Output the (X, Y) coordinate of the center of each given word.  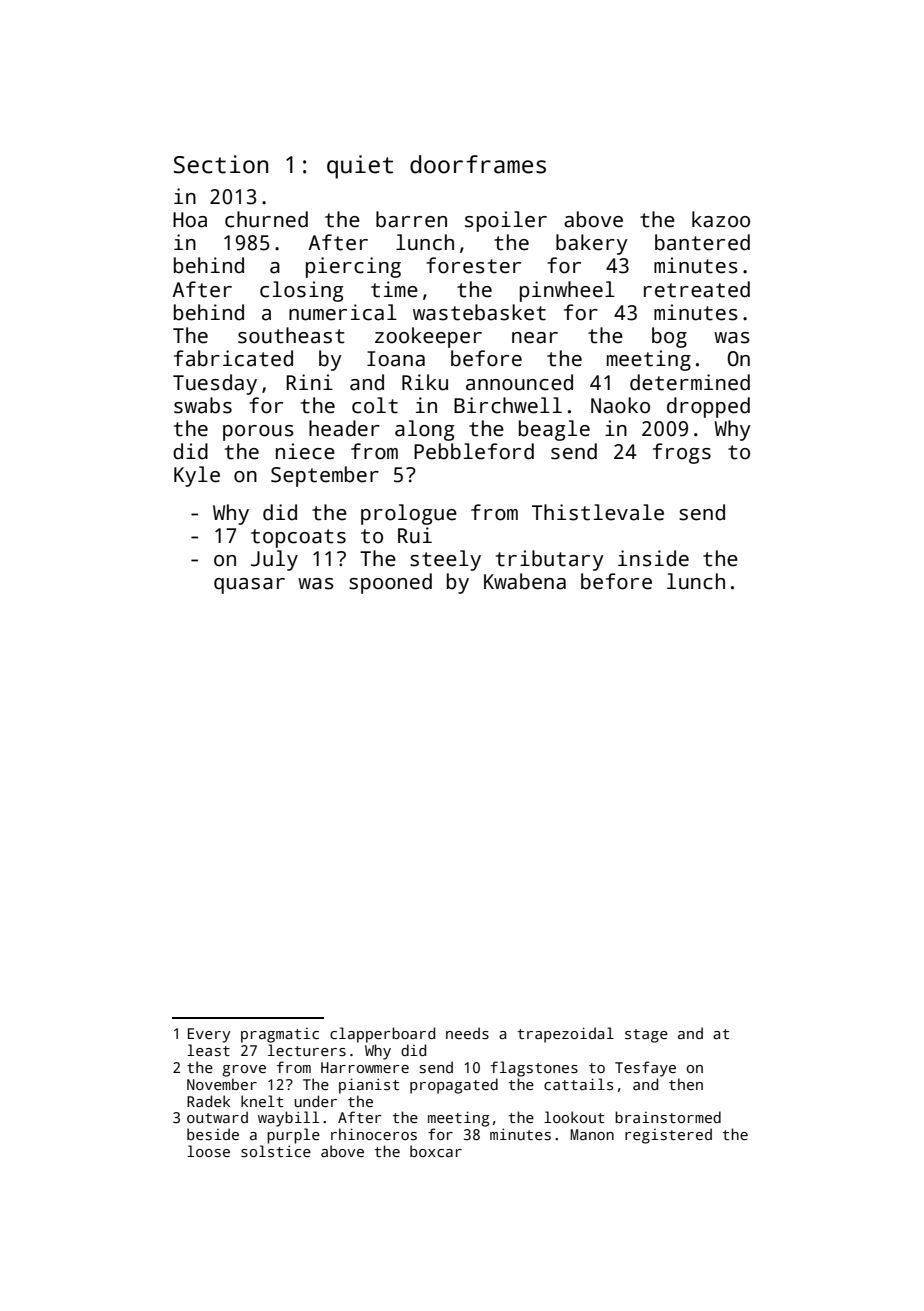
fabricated (233, 358)
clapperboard (382, 1035)
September (325, 476)
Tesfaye (645, 1069)
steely (445, 560)
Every (209, 1035)
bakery (592, 244)
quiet (360, 167)
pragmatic (280, 1035)
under (315, 1101)
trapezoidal (566, 1035)
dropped (708, 407)
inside (653, 558)
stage (646, 1036)
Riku (425, 382)
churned (266, 219)
